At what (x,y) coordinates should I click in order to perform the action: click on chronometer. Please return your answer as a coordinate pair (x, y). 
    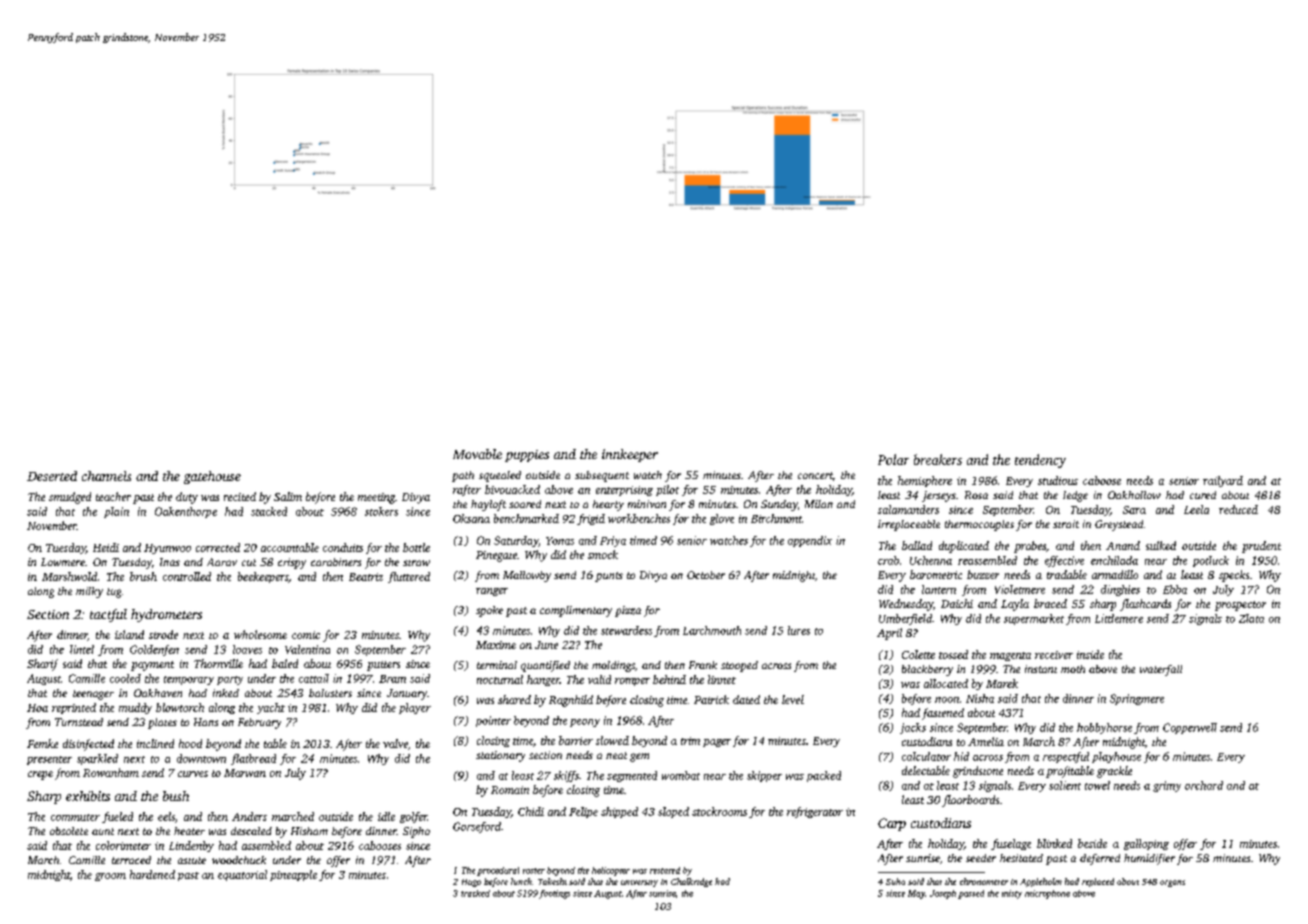
    Looking at the image, I should click on (984, 881).
